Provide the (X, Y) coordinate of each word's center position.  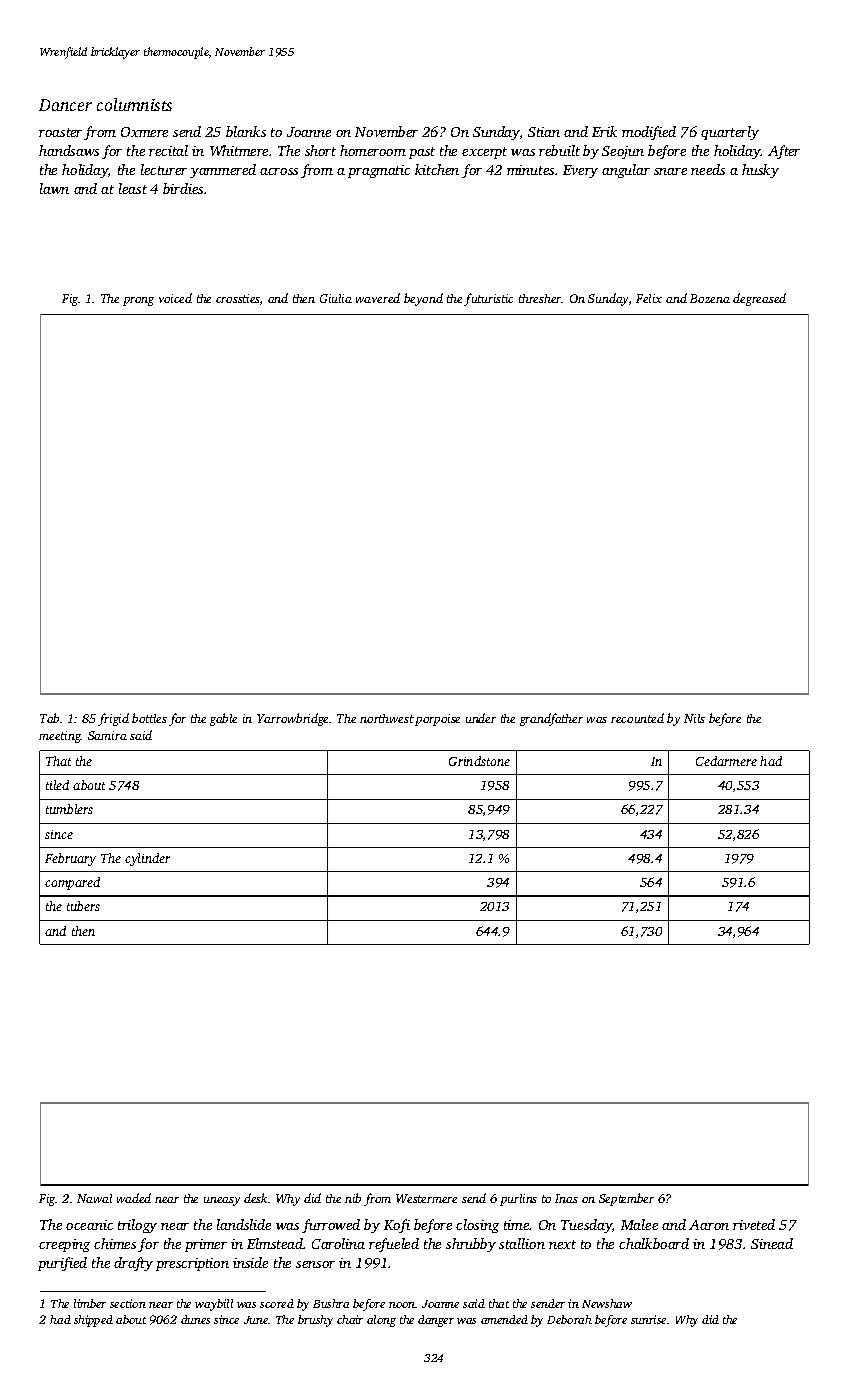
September (626, 1199)
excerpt (484, 153)
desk (255, 1198)
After (784, 152)
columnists (134, 104)
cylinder (147, 859)
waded (134, 1198)
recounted (637, 718)
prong (138, 301)
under (481, 718)
